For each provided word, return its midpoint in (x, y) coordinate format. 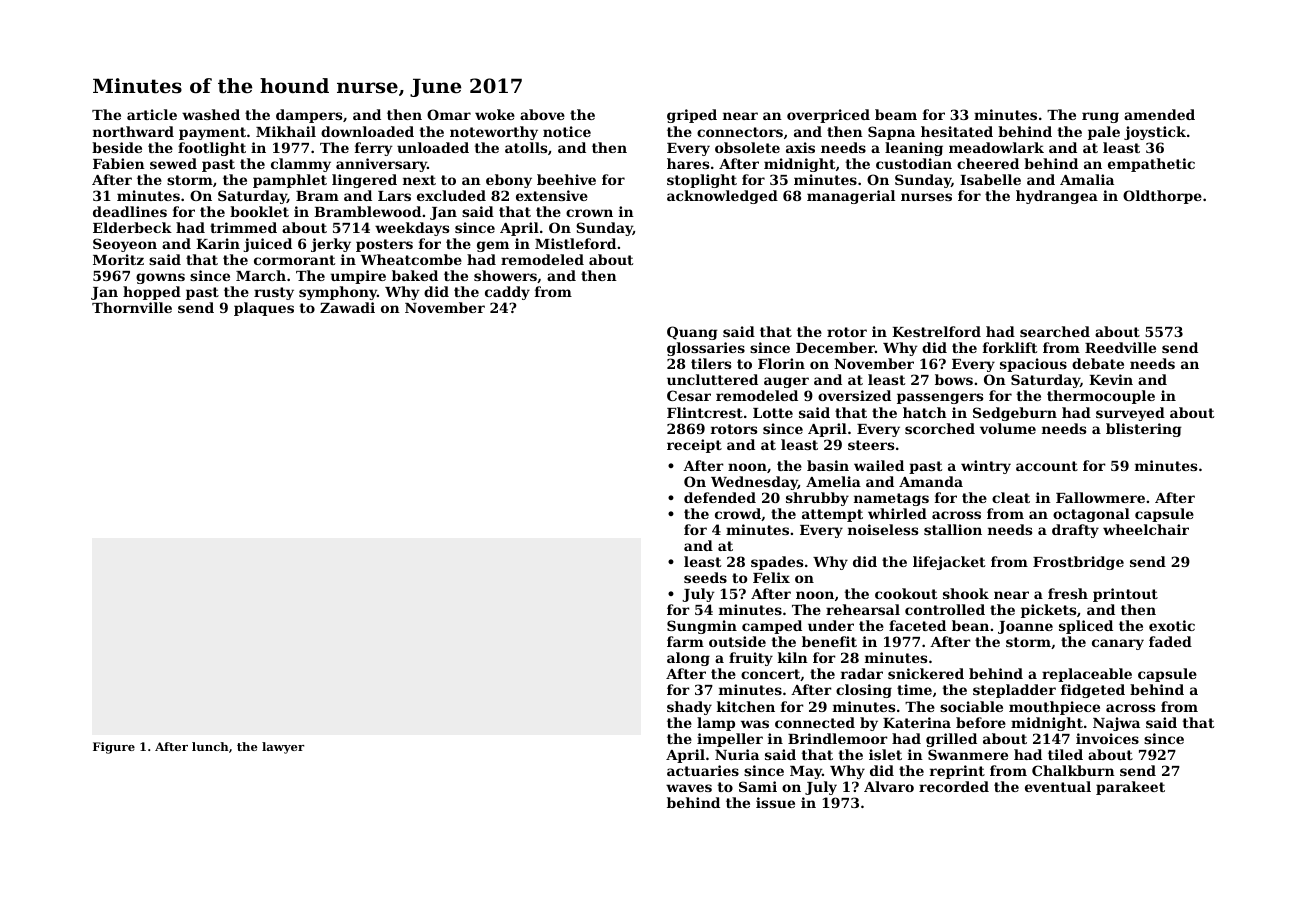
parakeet (1130, 788)
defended (720, 497)
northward (133, 131)
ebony (509, 181)
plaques (264, 309)
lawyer (283, 748)
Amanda (931, 481)
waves (689, 788)
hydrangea (1057, 197)
